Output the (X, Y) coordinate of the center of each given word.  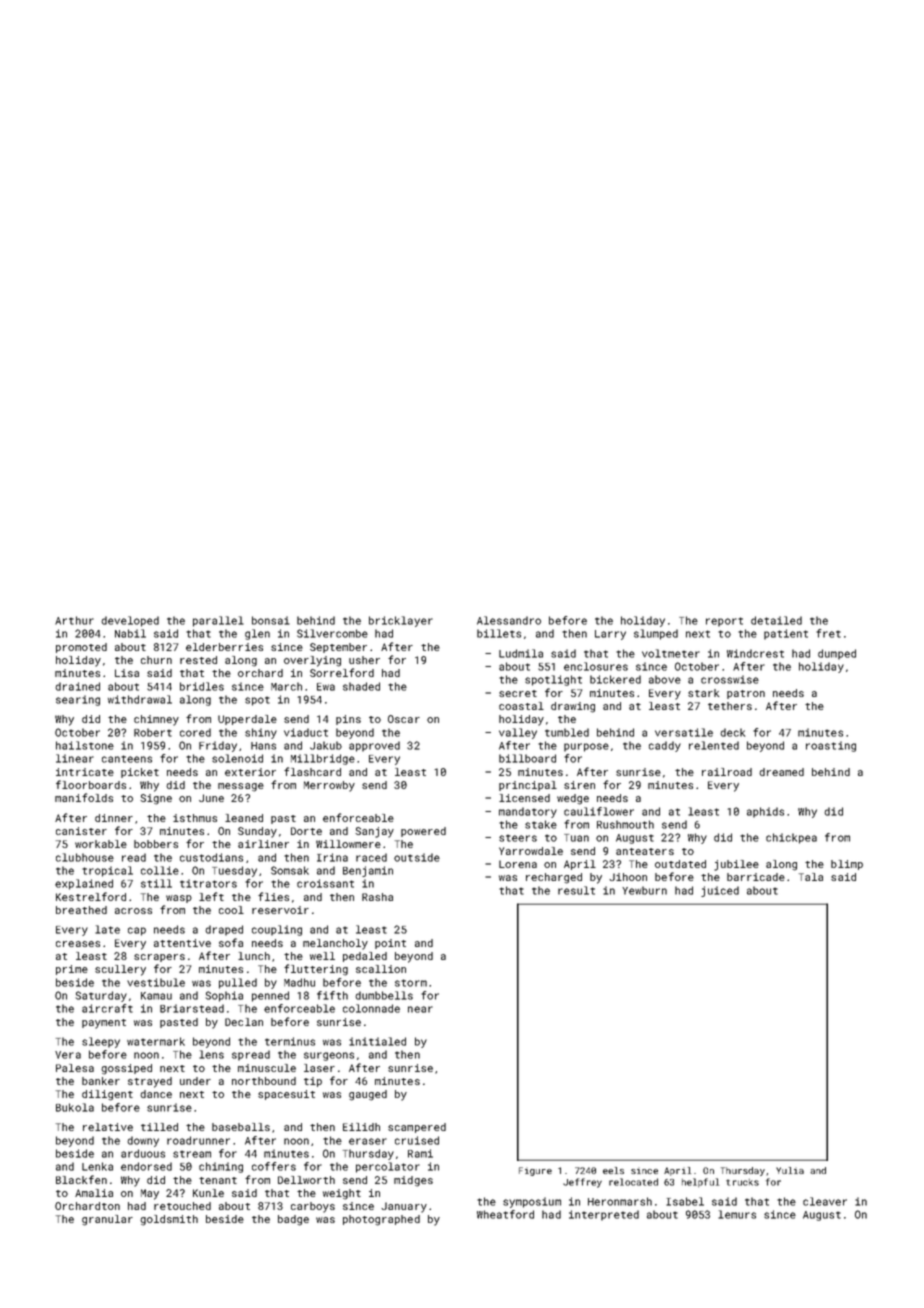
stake (541, 824)
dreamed (781, 772)
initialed (377, 1041)
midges (413, 1181)
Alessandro (509, 620)
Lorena (518, 864)
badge (293, 1220)
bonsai (271, 620)
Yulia (790, 1170)
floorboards (91, 784)
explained (84, 884)
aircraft (107, 1008)
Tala (811, 877)
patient (786, 634)
